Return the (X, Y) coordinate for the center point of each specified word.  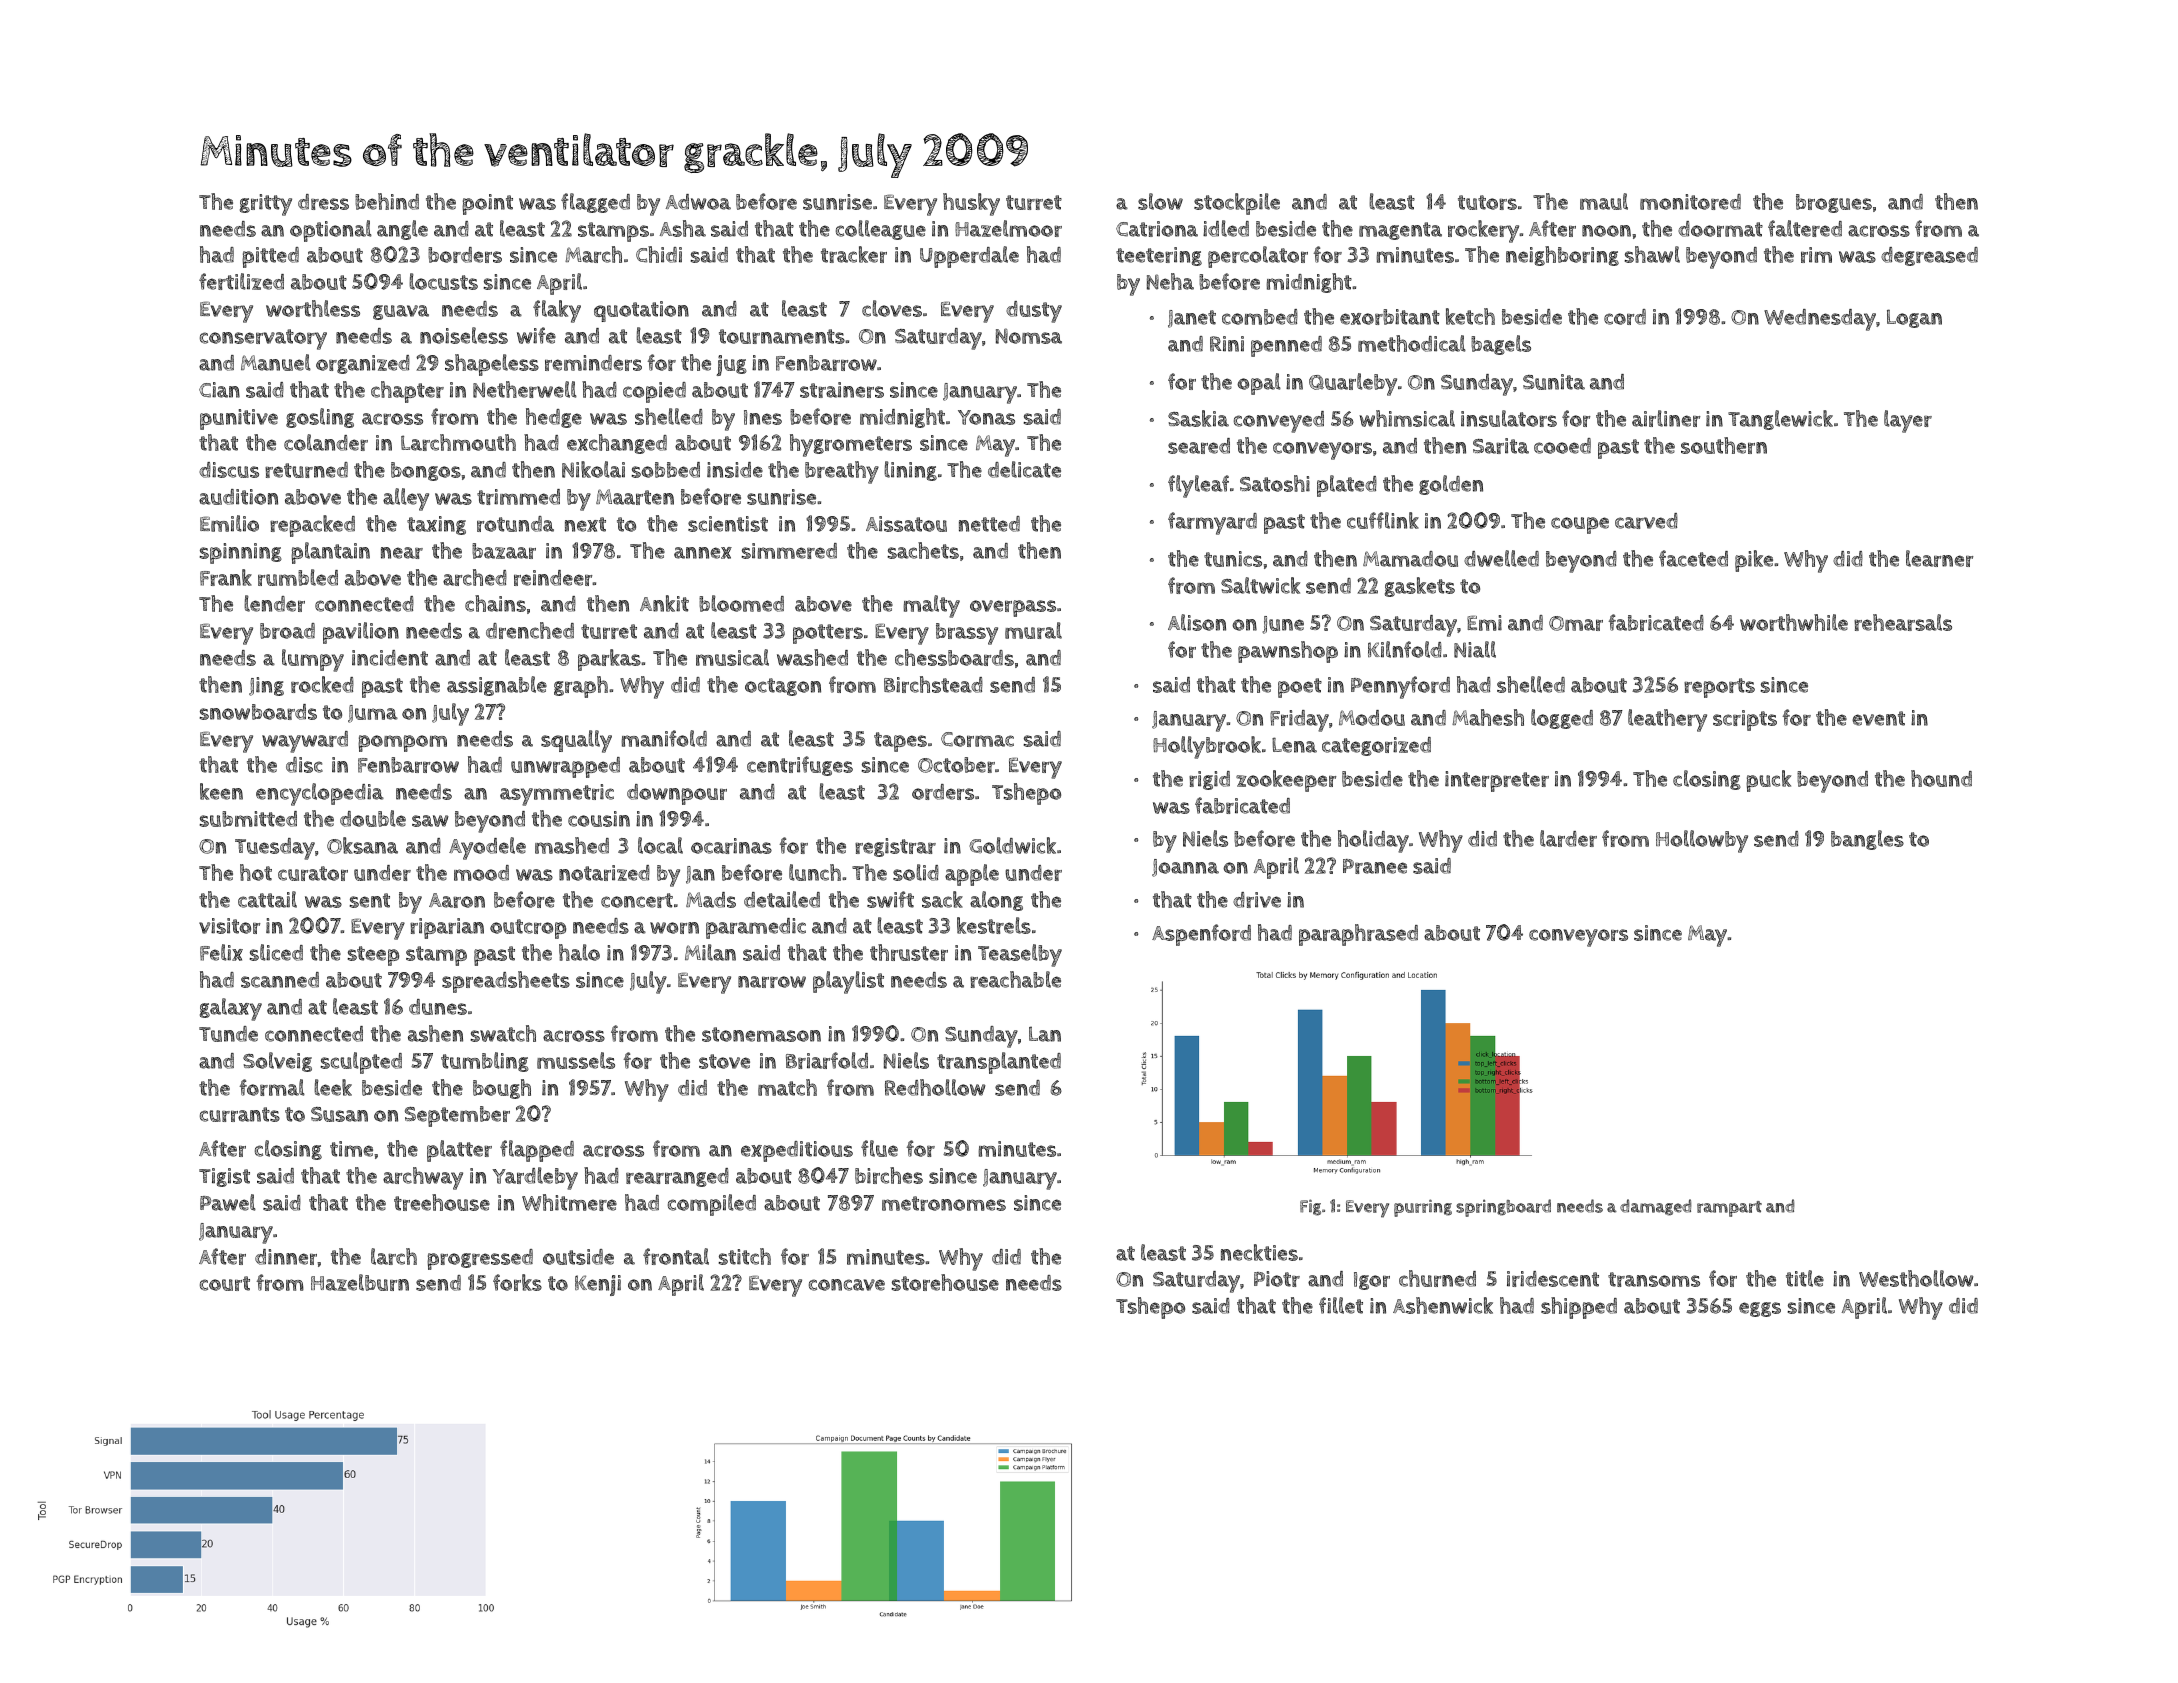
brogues (1834, 203)
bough (502, 1089)
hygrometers (851, 445)
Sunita (1554, 382)
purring (1423, 1208)
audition (238, 497)
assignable (497, 686)
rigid (1209, 780)
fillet (1341, 1305)
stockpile (1237, 204)
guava (401, 312)
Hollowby (1702, 841)
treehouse (442, 1202)
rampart (1729, 1209)
